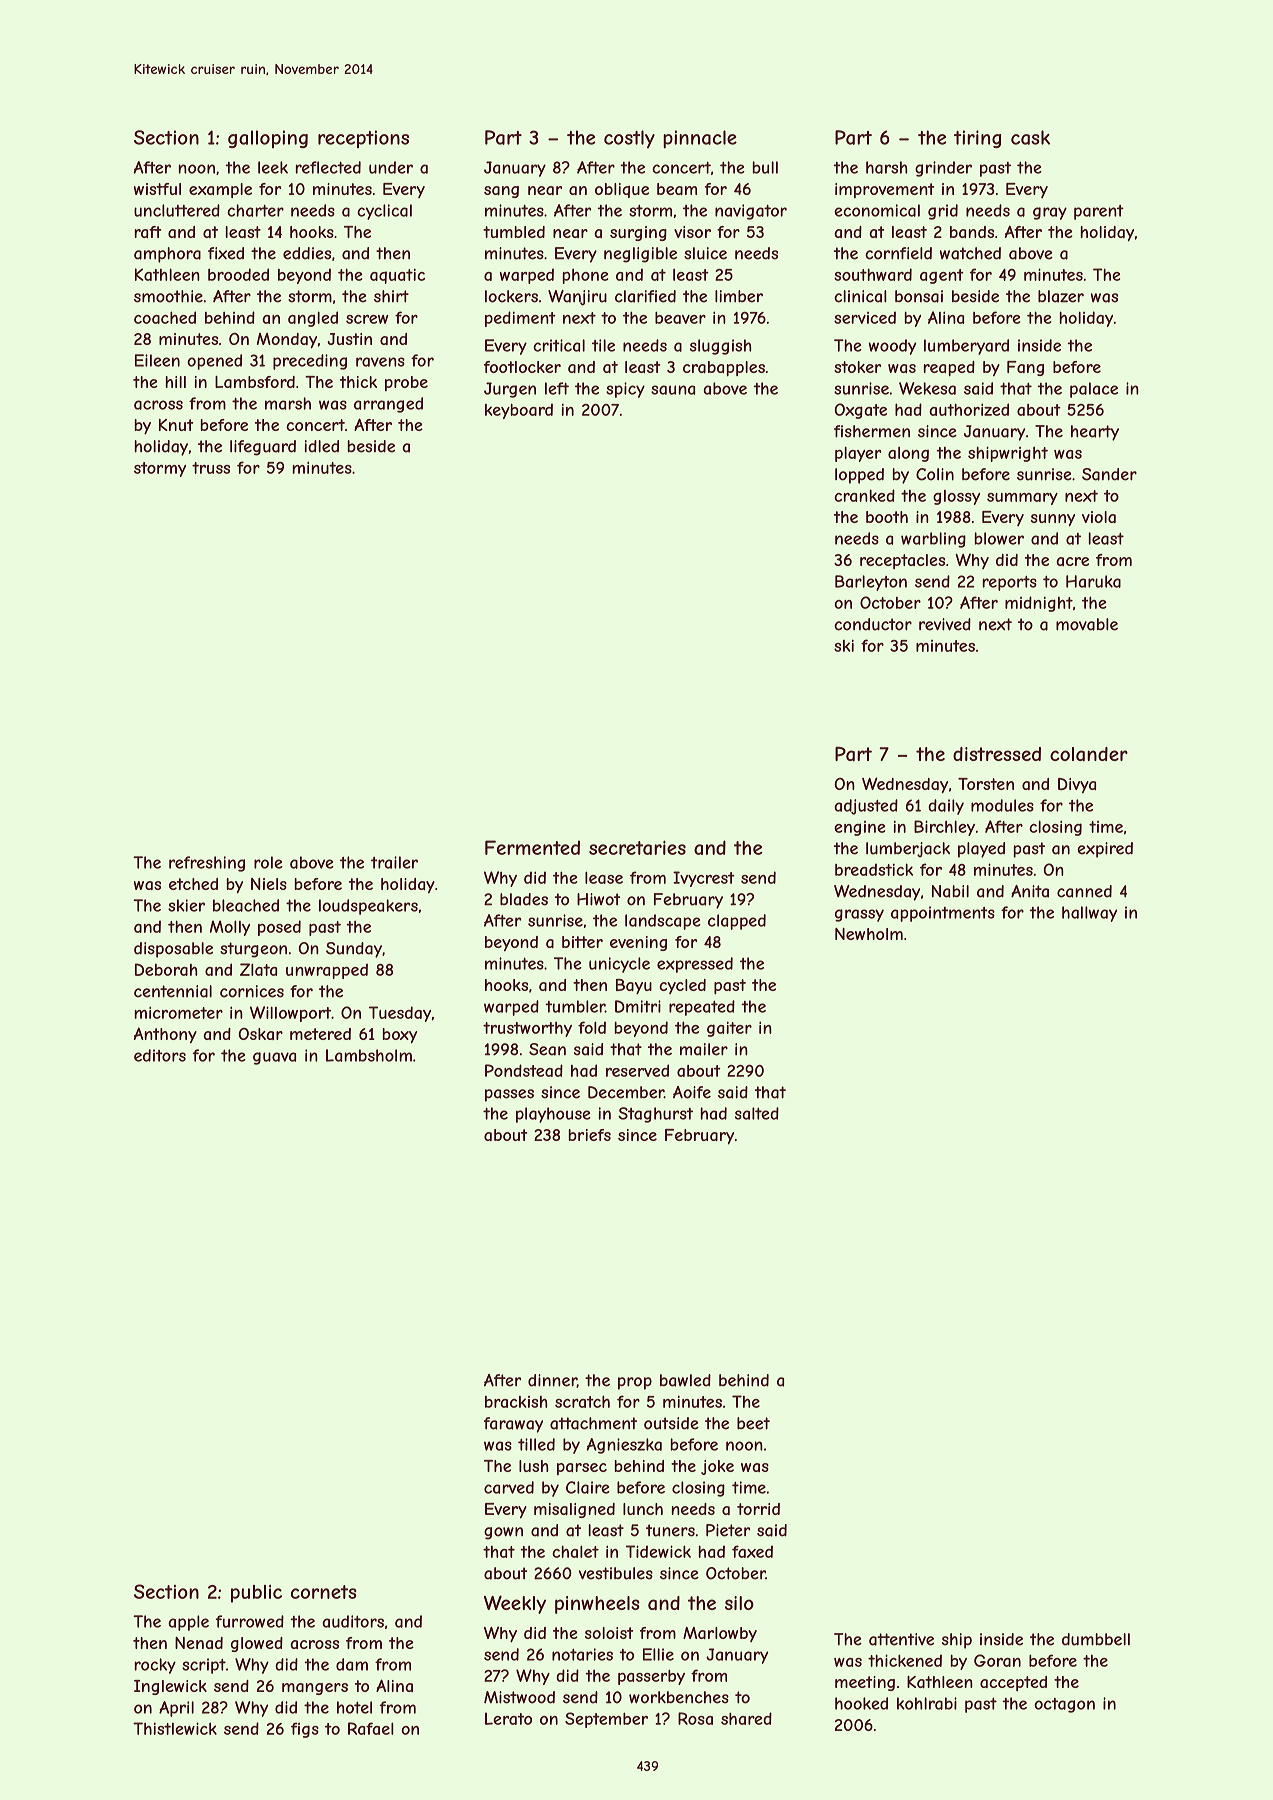 The height and width of the screenshot is (1800, 1273). I want to click on shared, so click(746, 1718).
